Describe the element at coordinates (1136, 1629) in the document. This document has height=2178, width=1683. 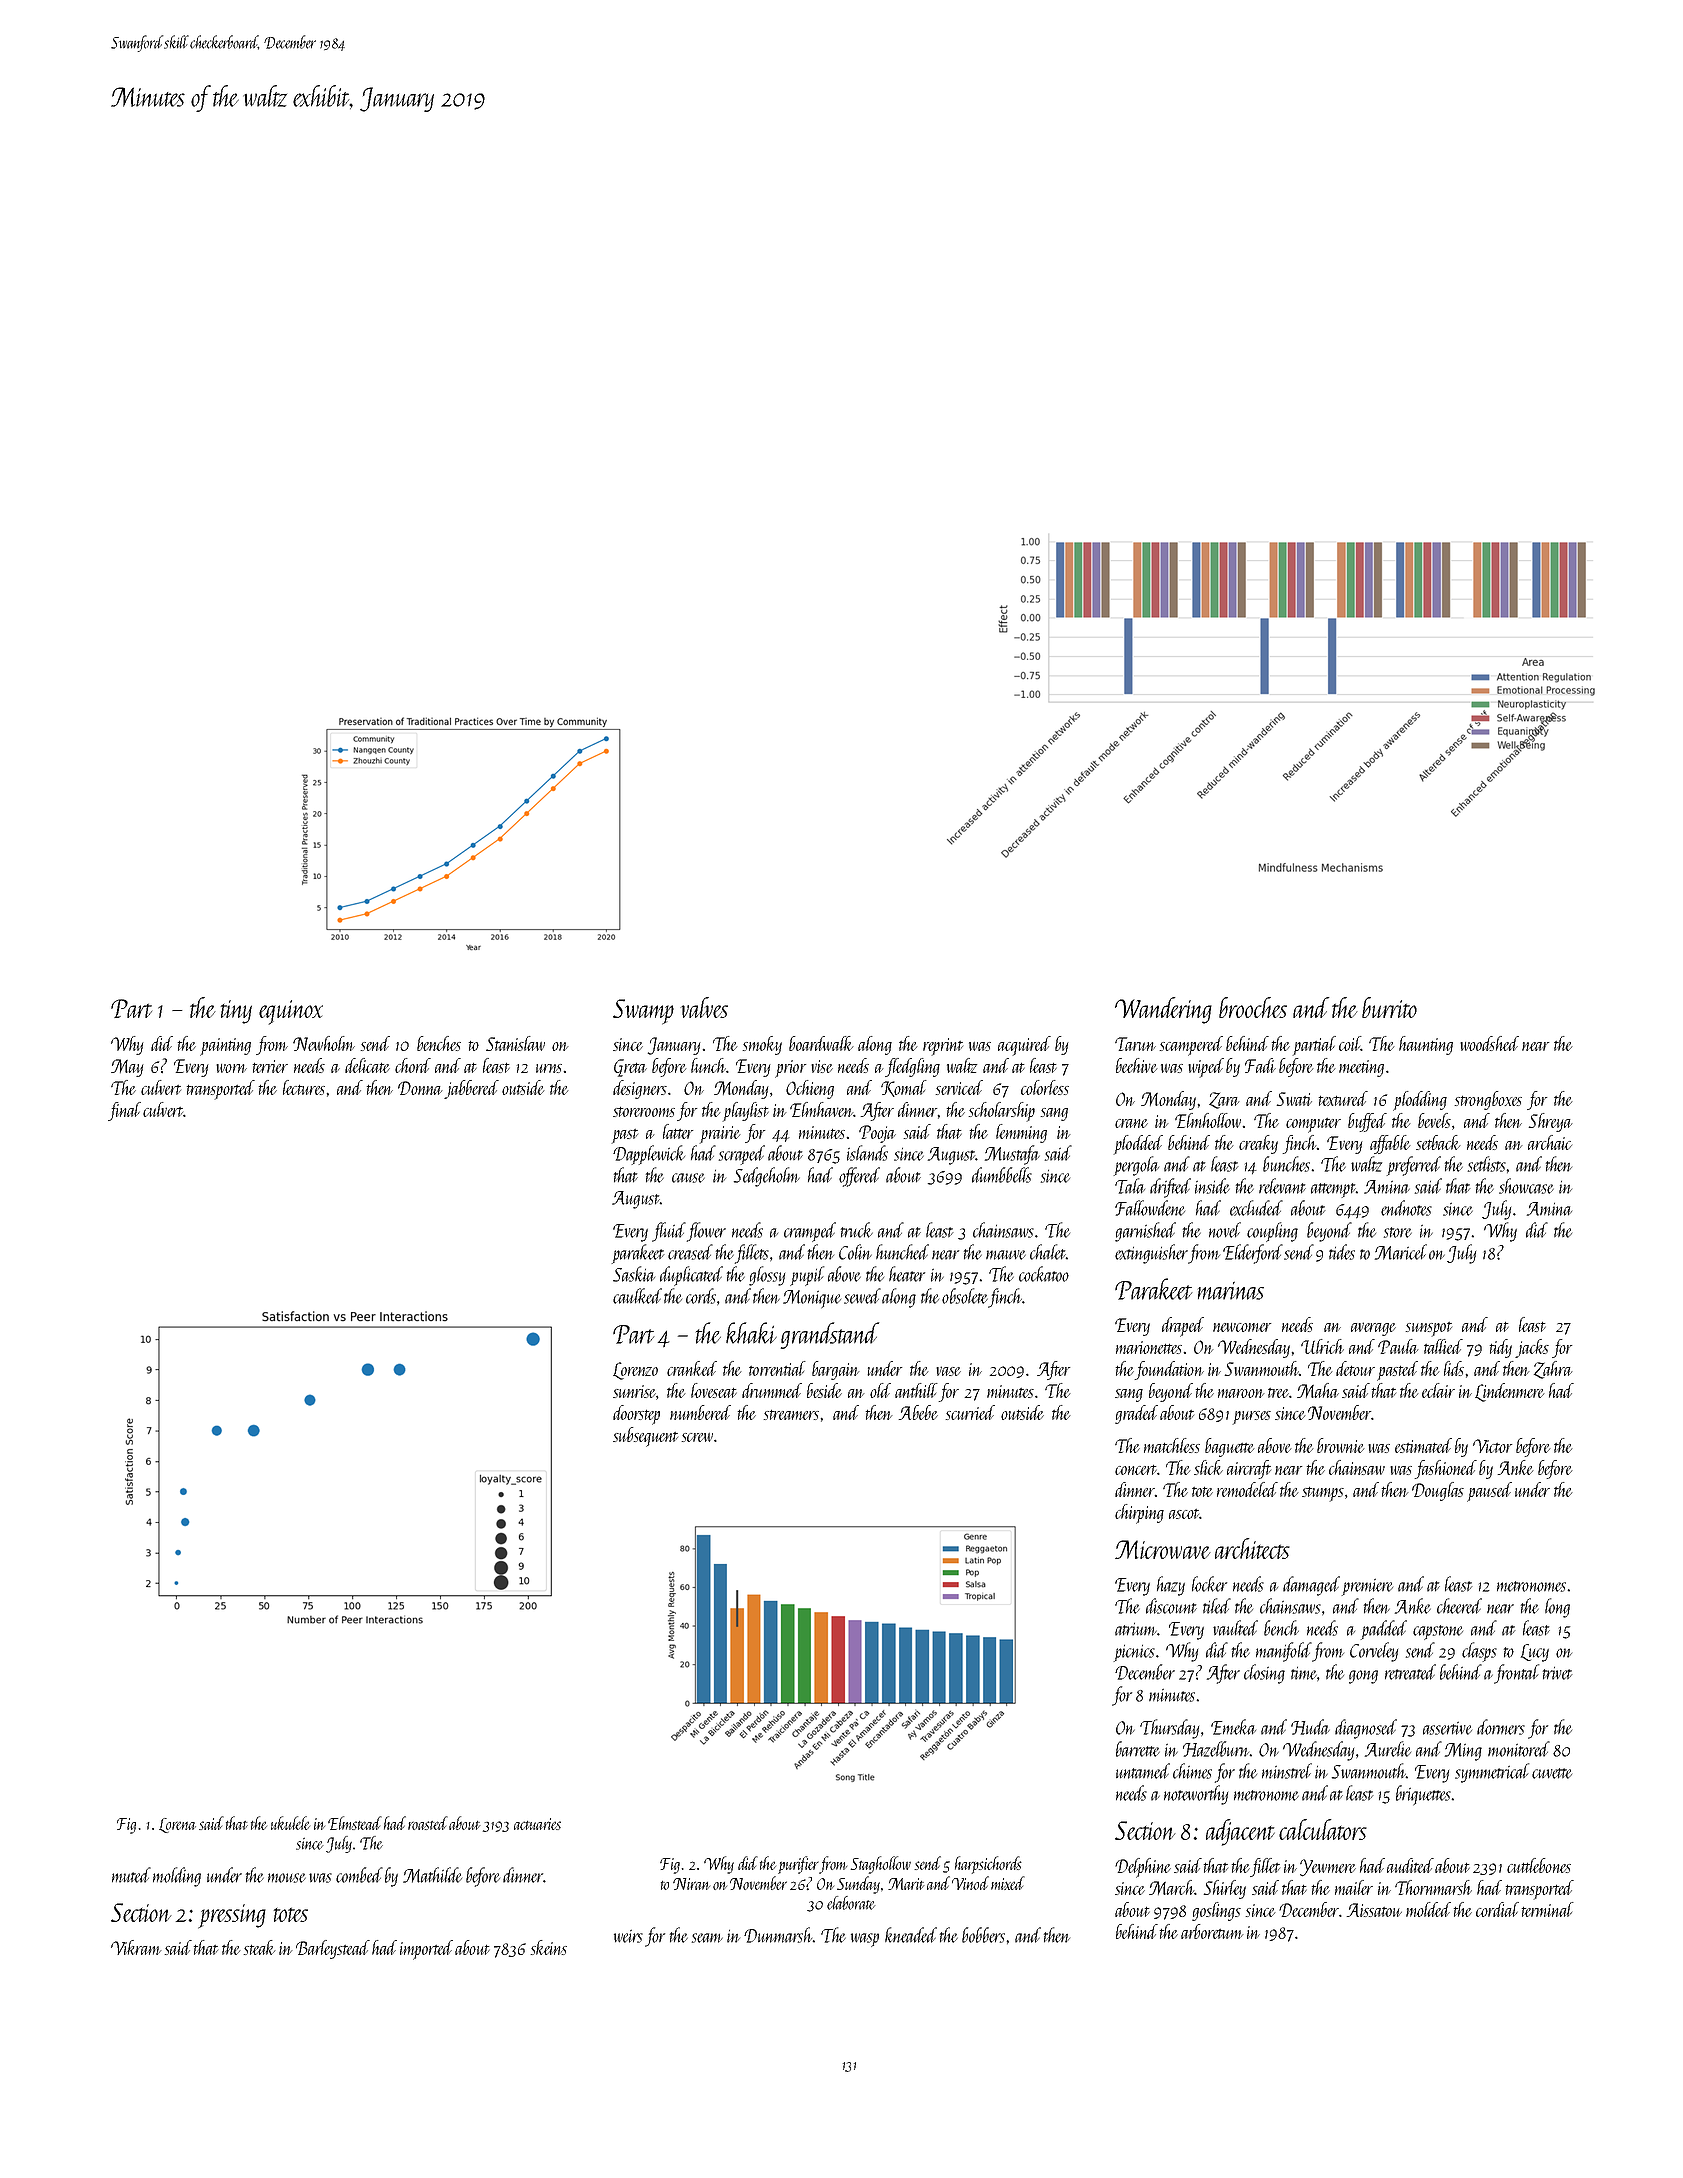
I see `atrium` at that location.
